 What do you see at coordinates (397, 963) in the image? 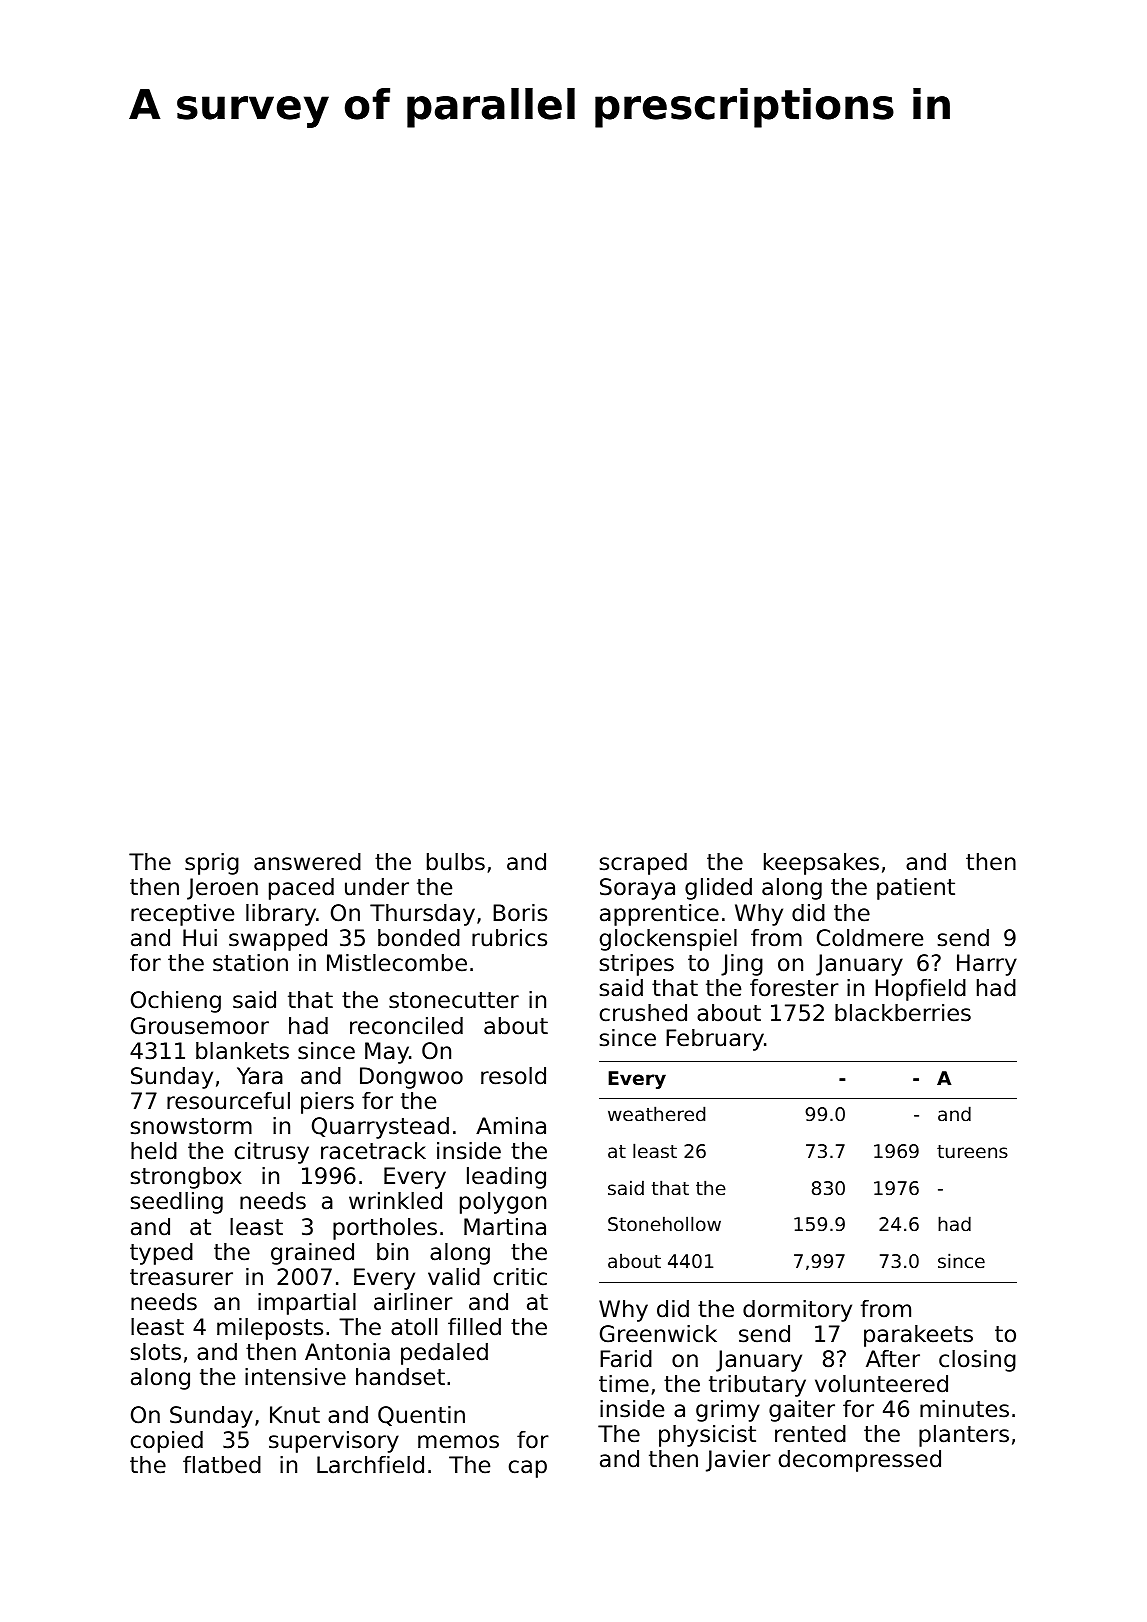
I see `Mistlecombe` at bounding box center [397, 963].
